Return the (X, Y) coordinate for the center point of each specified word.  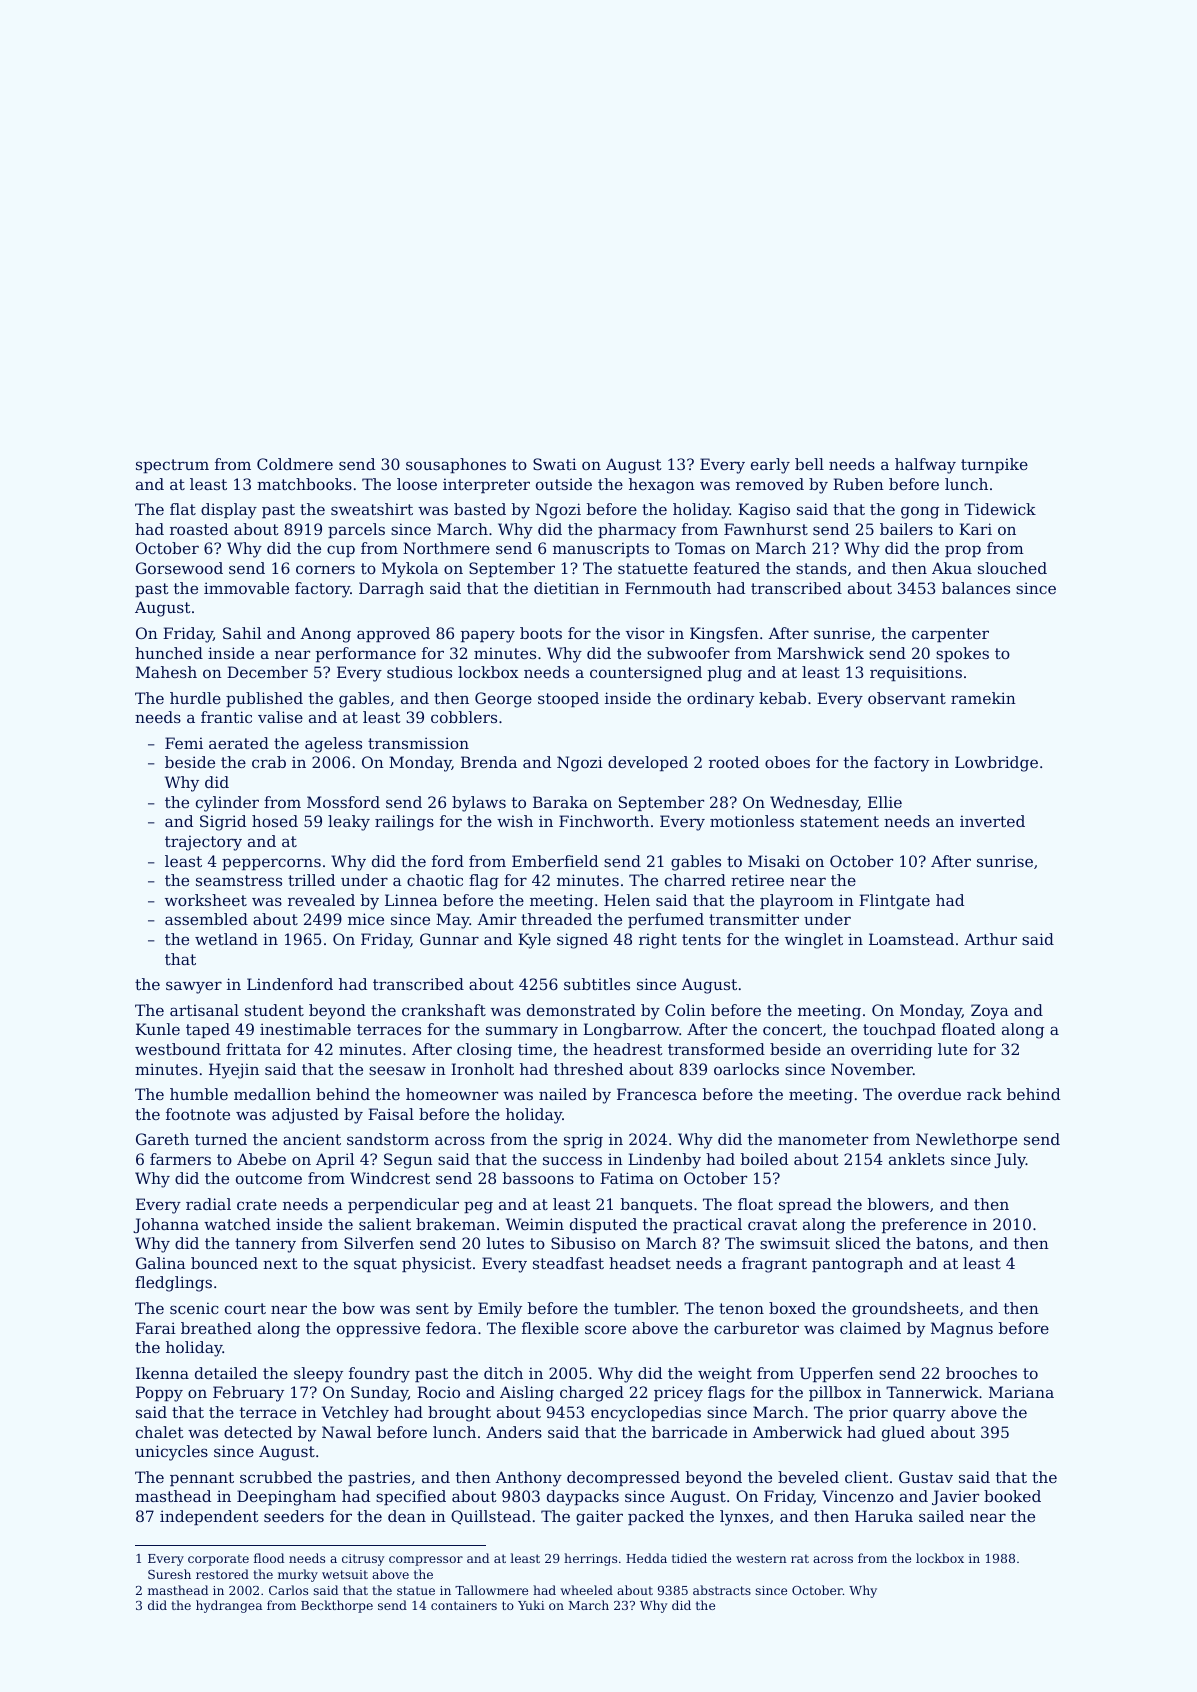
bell (809, 464)
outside (564, 484)
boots (541, 633)
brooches (981, 1373)
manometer (823, 1139)
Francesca (657, 1094)
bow (359, 1308)
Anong (325, 635)
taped (208, 1030)
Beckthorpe (337, 1606)
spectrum (172, 466)
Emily (500, 1310)
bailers (906, 529)
